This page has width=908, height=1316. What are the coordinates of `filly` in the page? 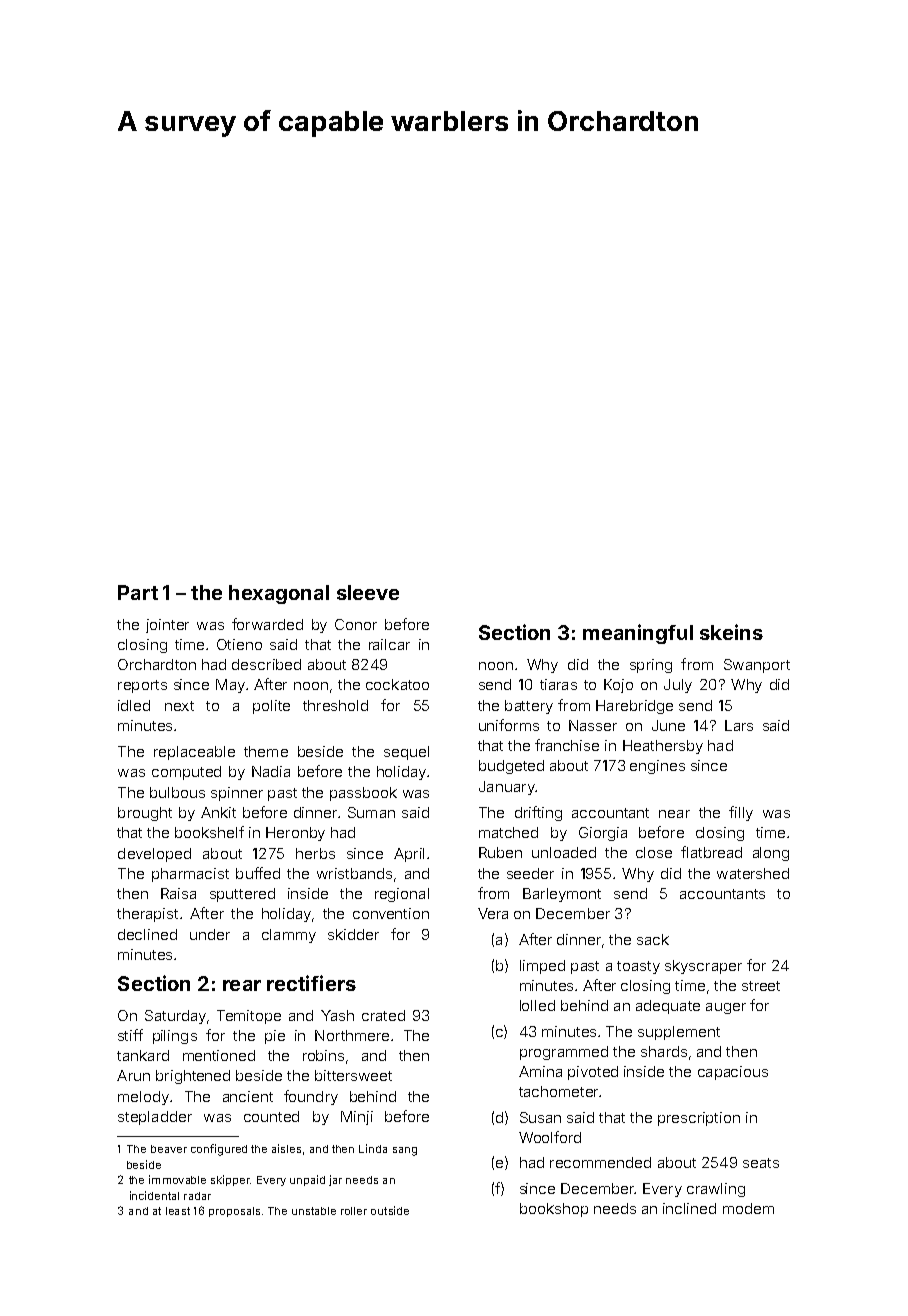 It's located at (741, 813).
